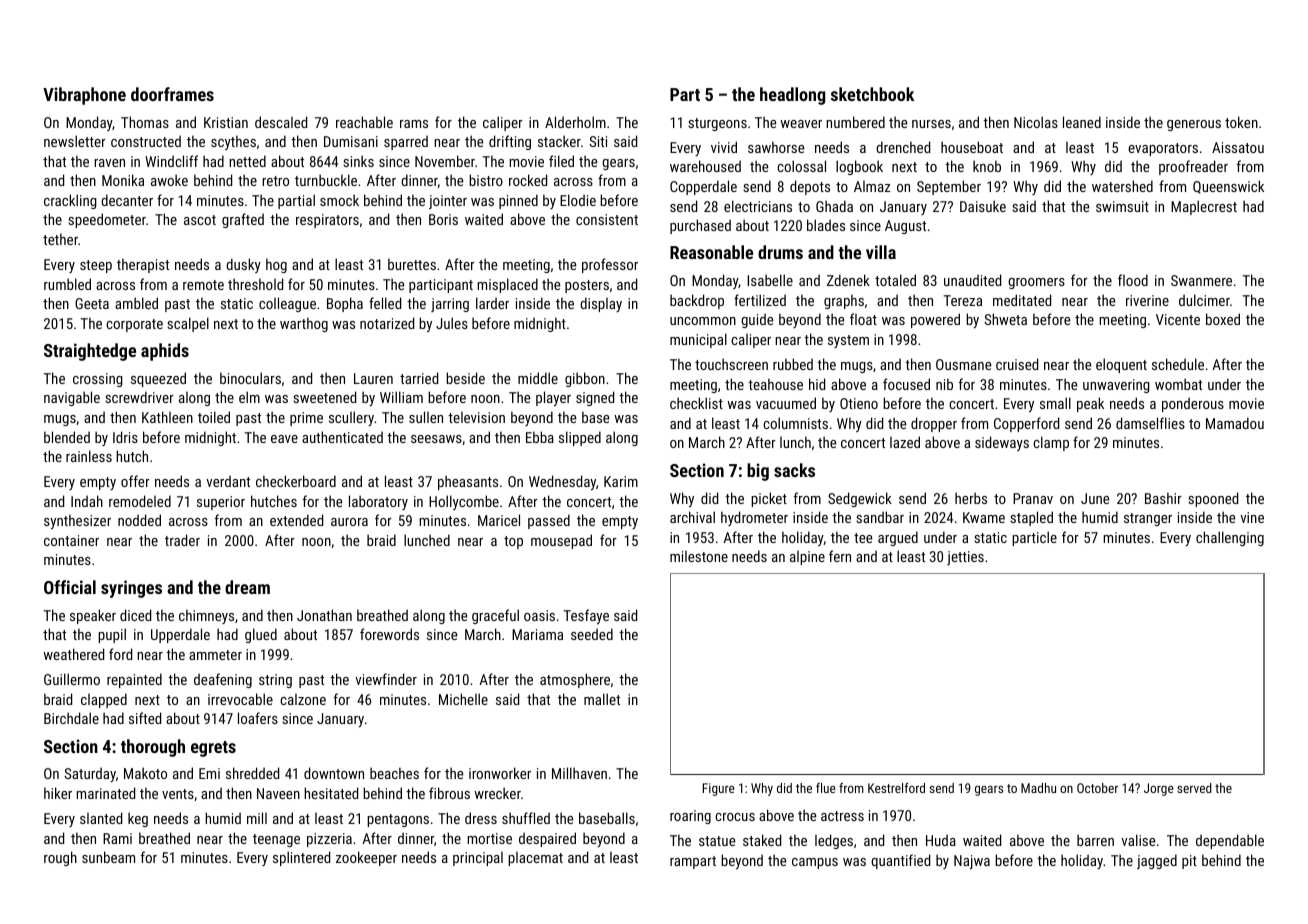 Image resolution: width=1308 pixels, height=924 pixels. Describe the element at coordinates (872, 94) in the screenshot. I see `sketchbook` at that location.
